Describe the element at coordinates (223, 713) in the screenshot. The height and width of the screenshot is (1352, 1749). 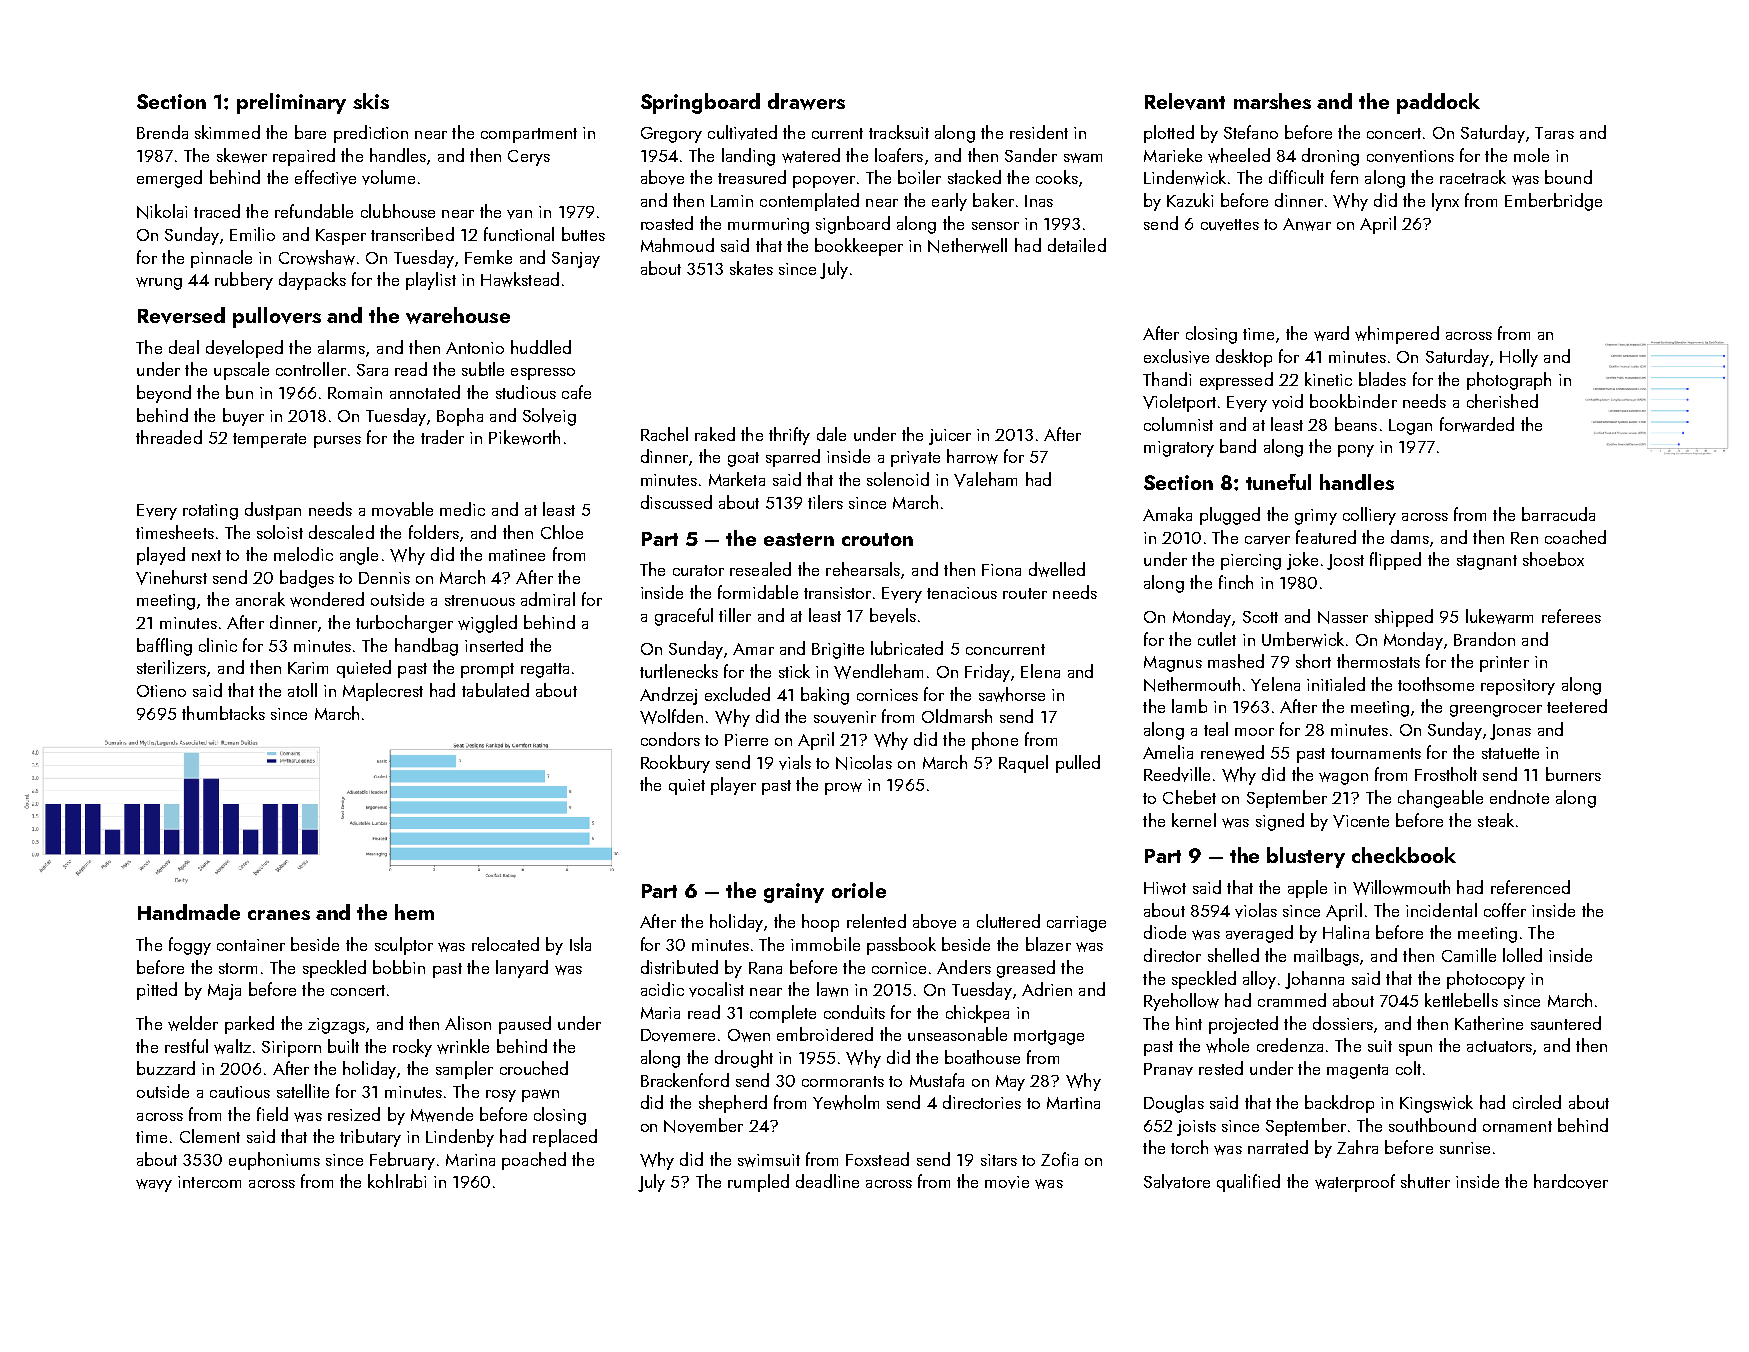
I see `thumbtacks` at that location.
